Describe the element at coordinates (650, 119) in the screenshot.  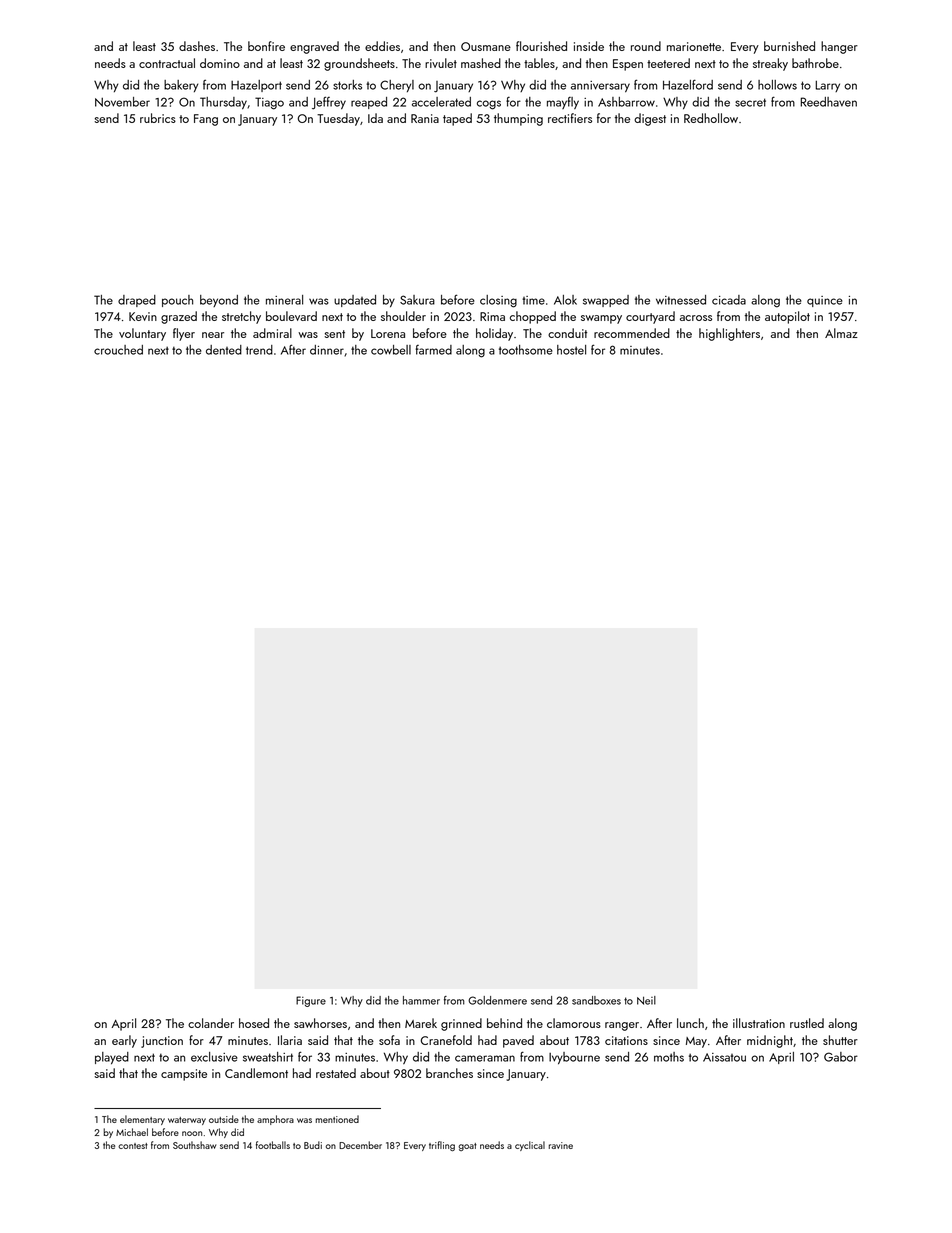
I see `digest` at that location.
